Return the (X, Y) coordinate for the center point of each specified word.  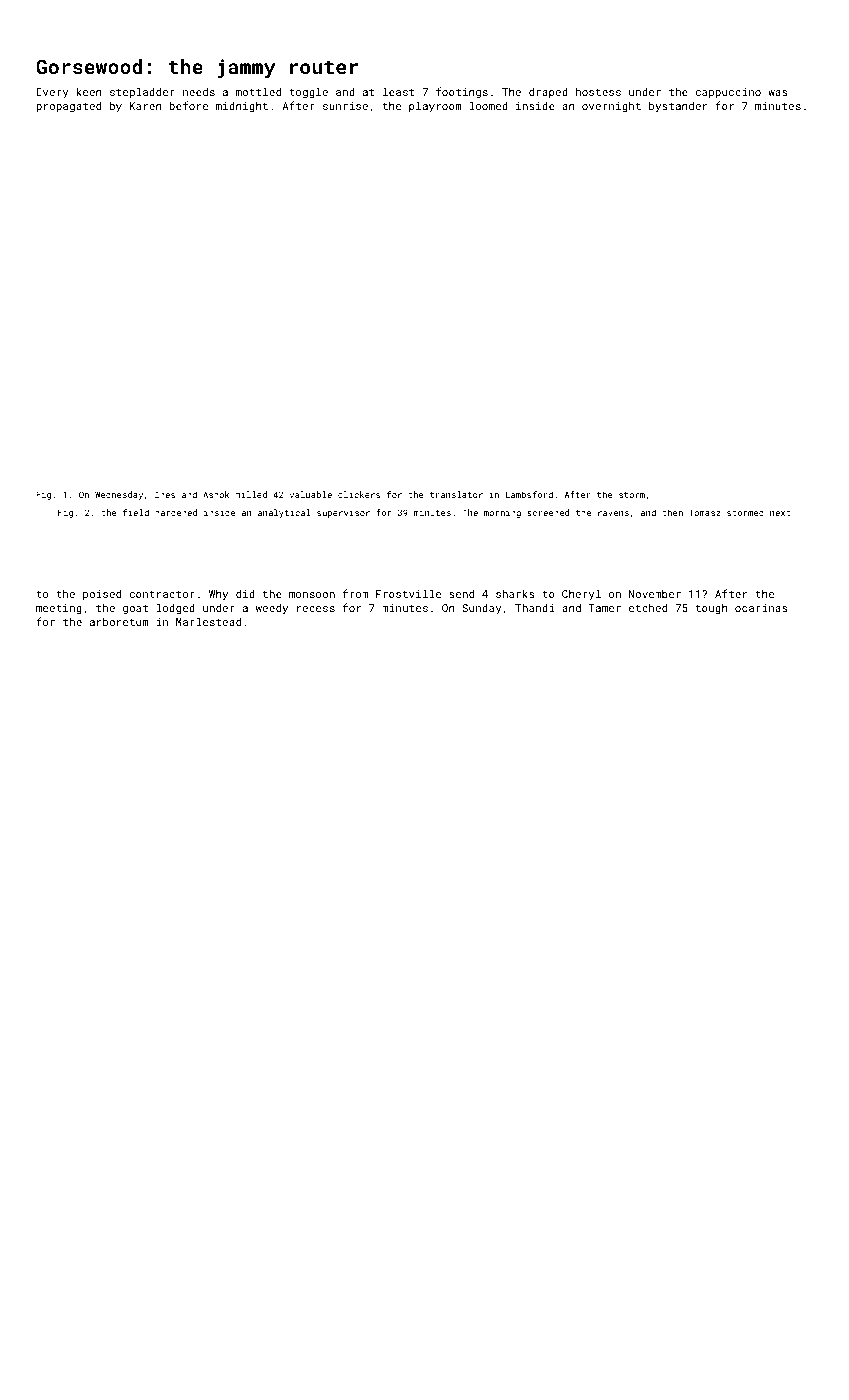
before (188, 105)
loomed (488, 105)
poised (102, 594)
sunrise (345, 106)
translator (456, 494)
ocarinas (761, 608)
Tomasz (705, 512)
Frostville (408, 593)
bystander (678, 107)
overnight (611, 106)
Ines (165, 494)
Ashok (216, 494)
